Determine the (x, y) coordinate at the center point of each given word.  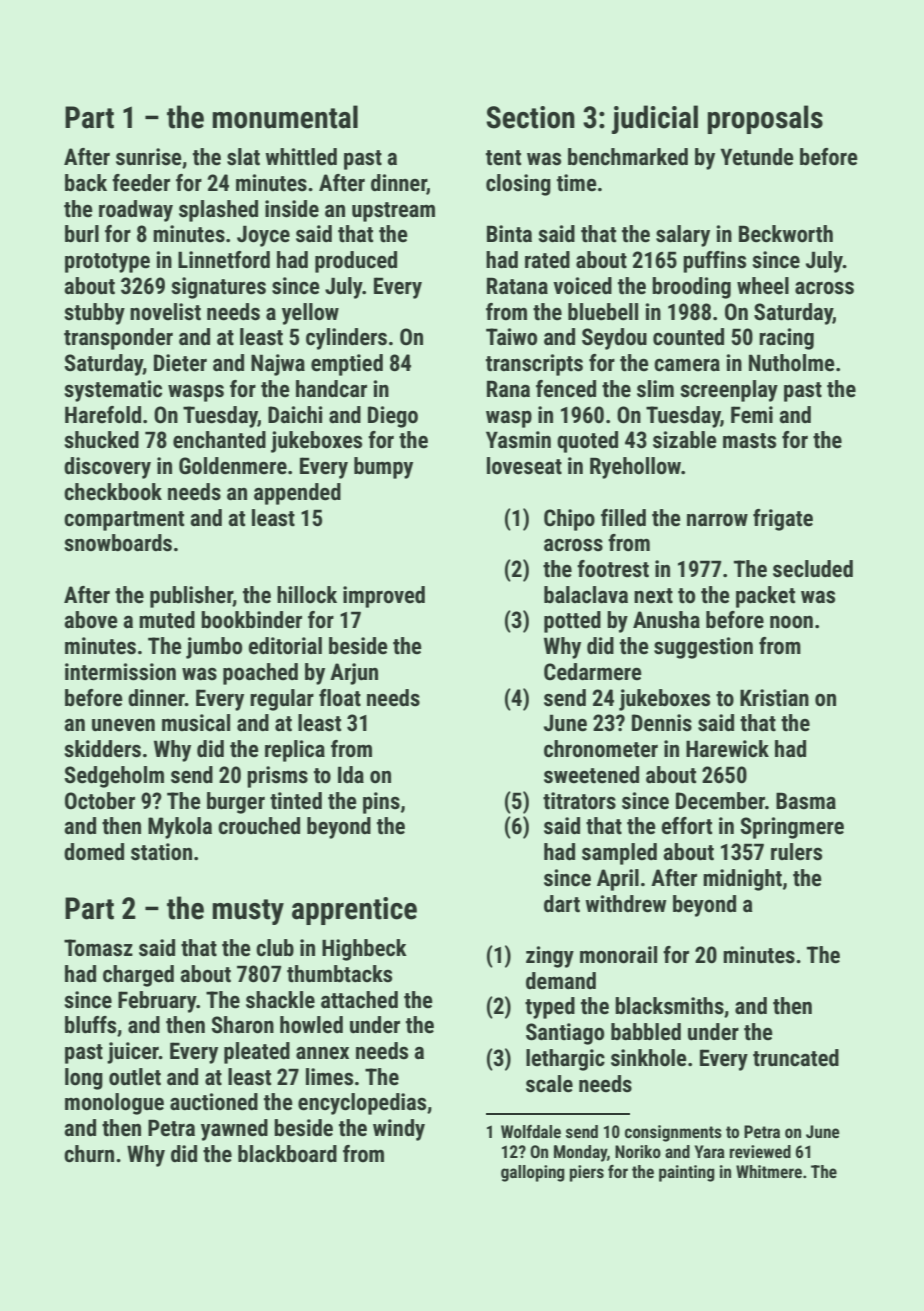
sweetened (591, 775)
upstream (393, 212)
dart (562, 904)
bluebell (603, 312)
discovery (107, 468)
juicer (133, 1053)
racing (786, 339)
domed (94, 852)
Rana (508, 389)
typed (550, 1008)
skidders (102, 749)
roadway (136, 211)
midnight (742, 880)
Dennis (662, 723)
